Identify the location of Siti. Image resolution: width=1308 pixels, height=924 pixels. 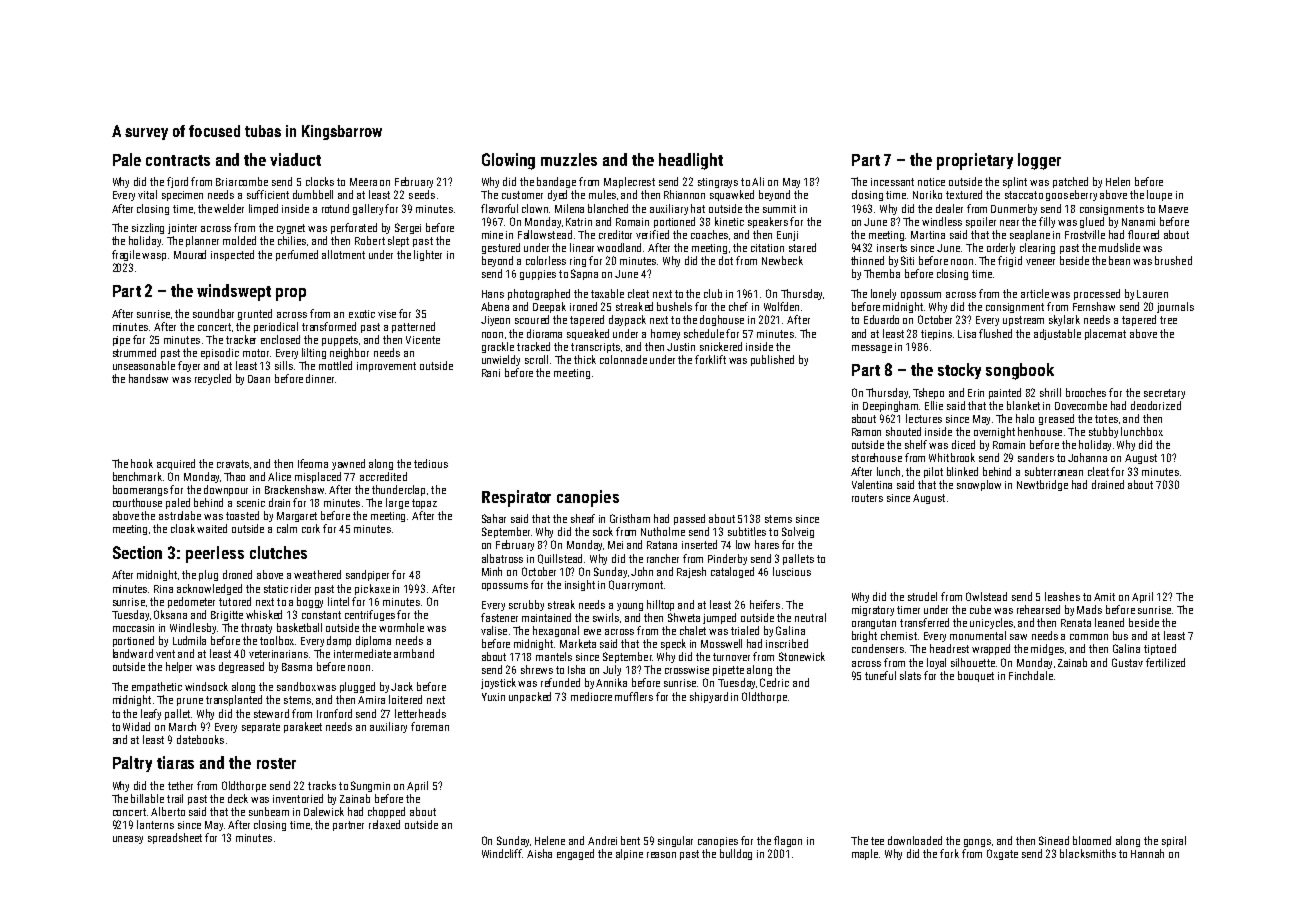
(907, 260).
